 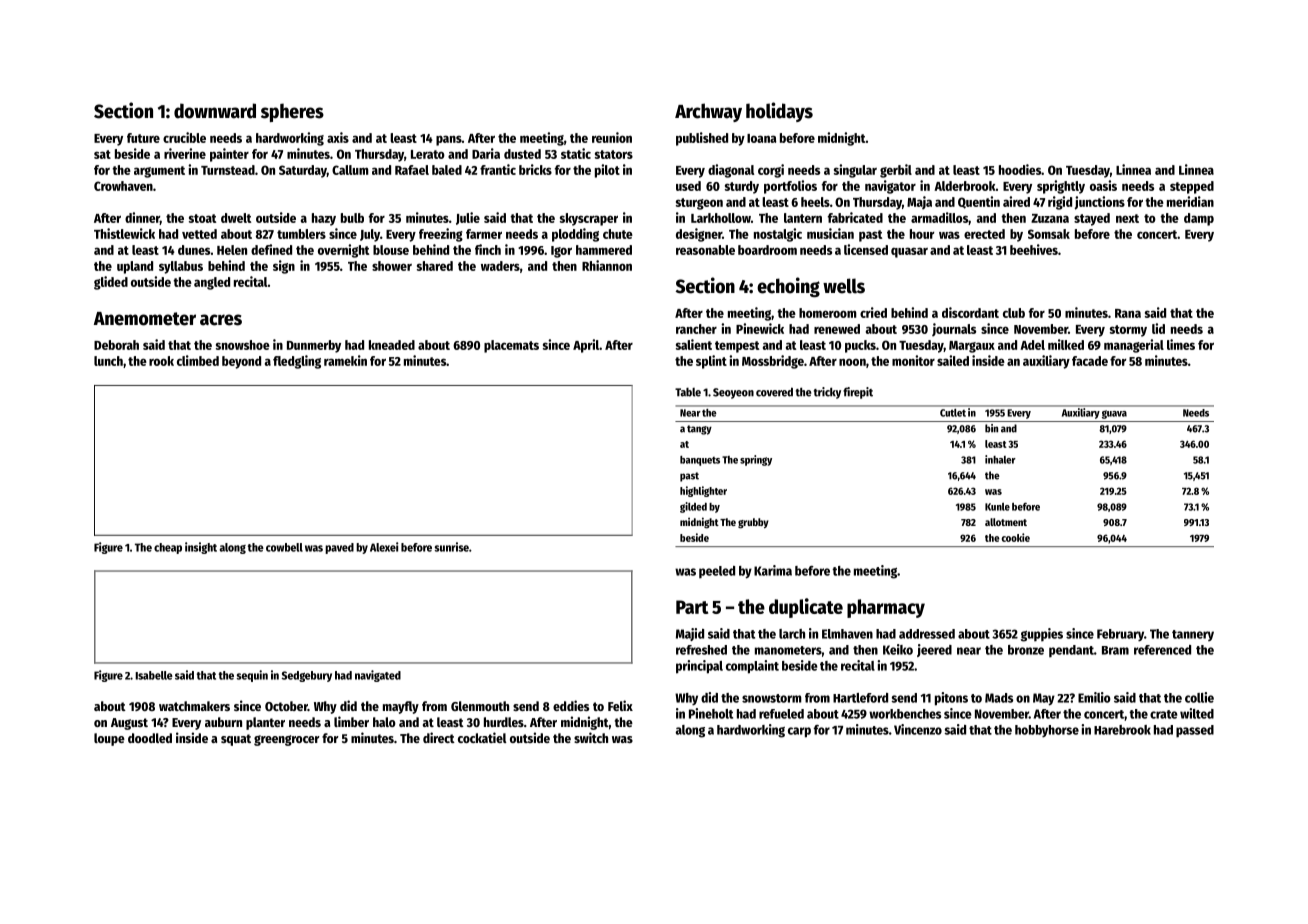 I want to click on tannery, so click(x=1193, y=635).
